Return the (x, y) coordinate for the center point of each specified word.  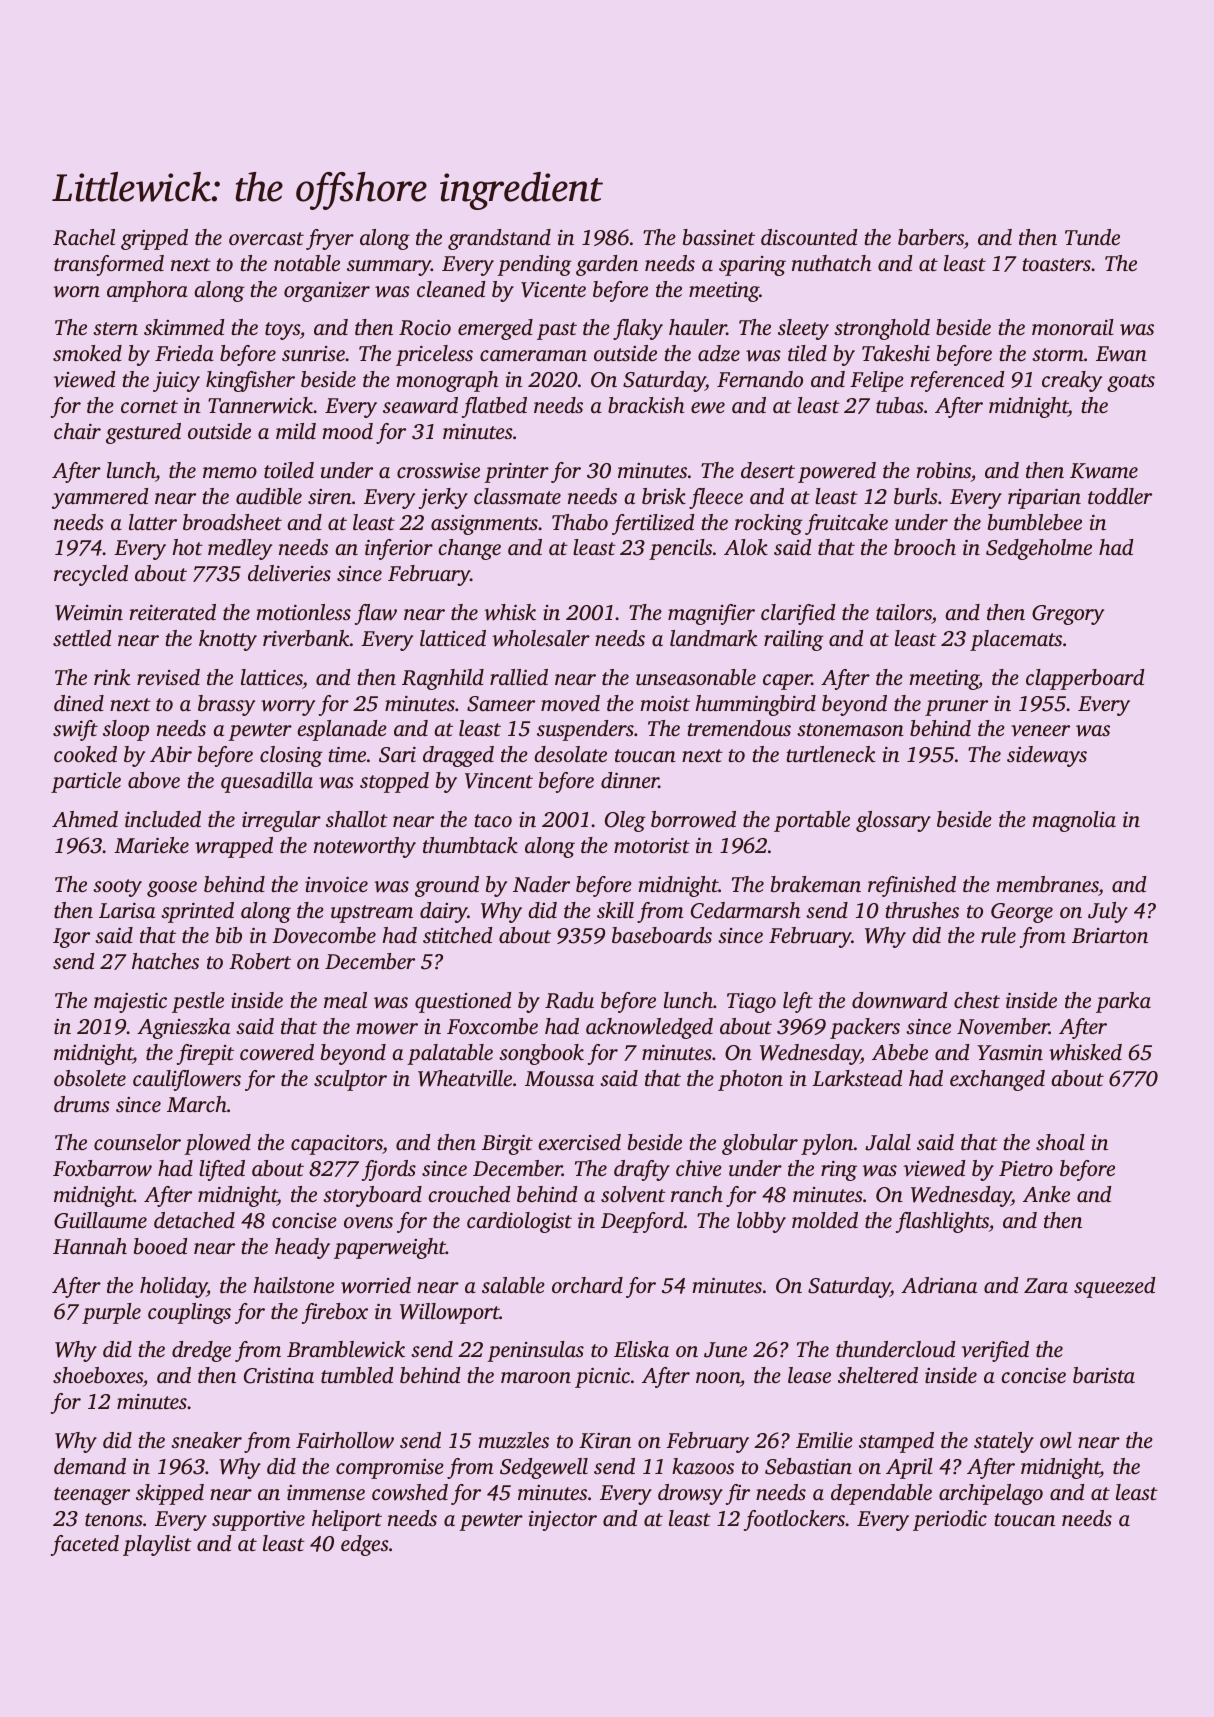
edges (365, 1545)
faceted (85, 1545)
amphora (147, 291)
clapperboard (1085, 679)
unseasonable (696, 677)
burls (916, 496)
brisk (664, 496)
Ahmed (85, 819)
